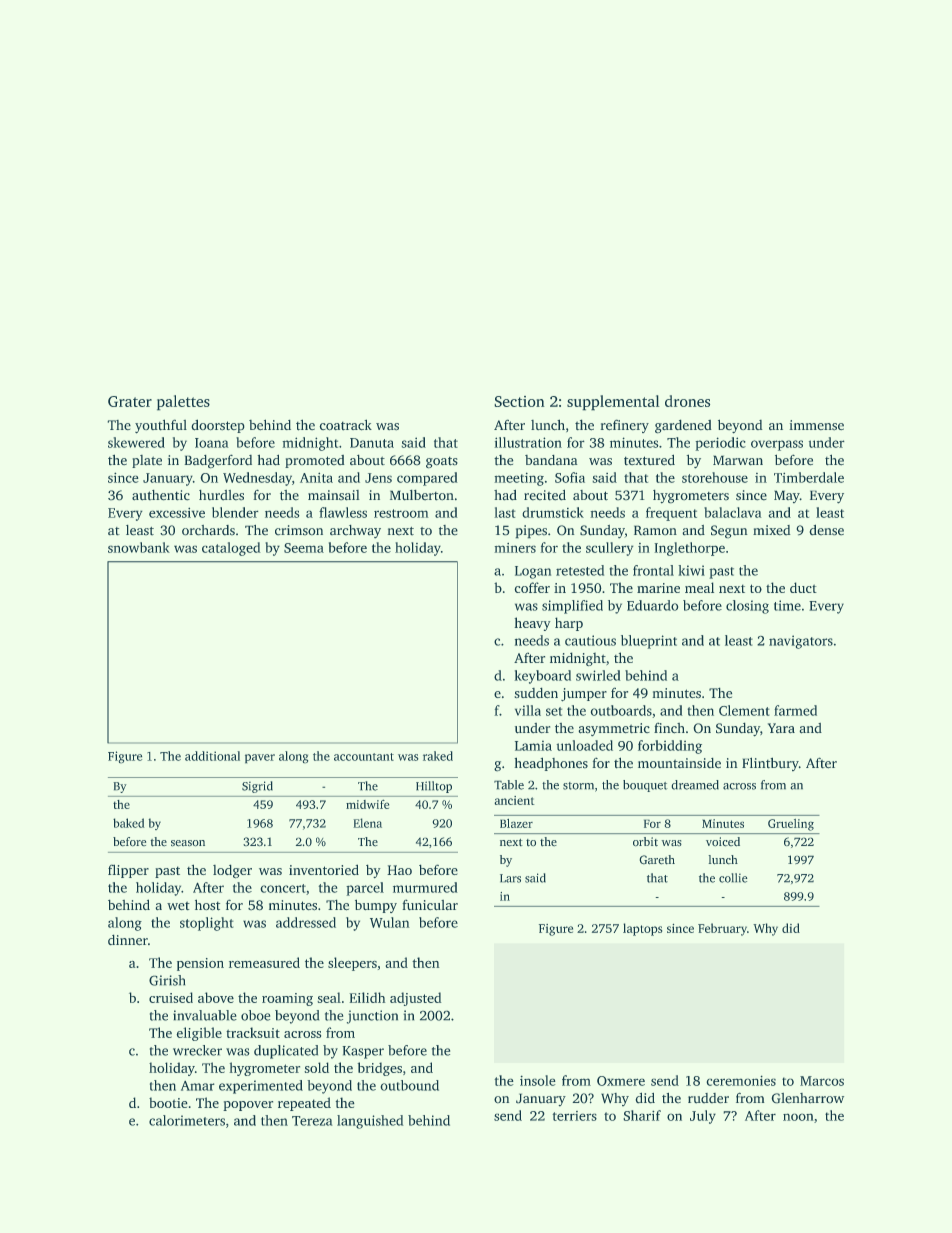 This page has width=952, height=1233. What do you see at coordinates (416, 999) in the page?
I see `adjusted` at bounding box center [416, 999].
